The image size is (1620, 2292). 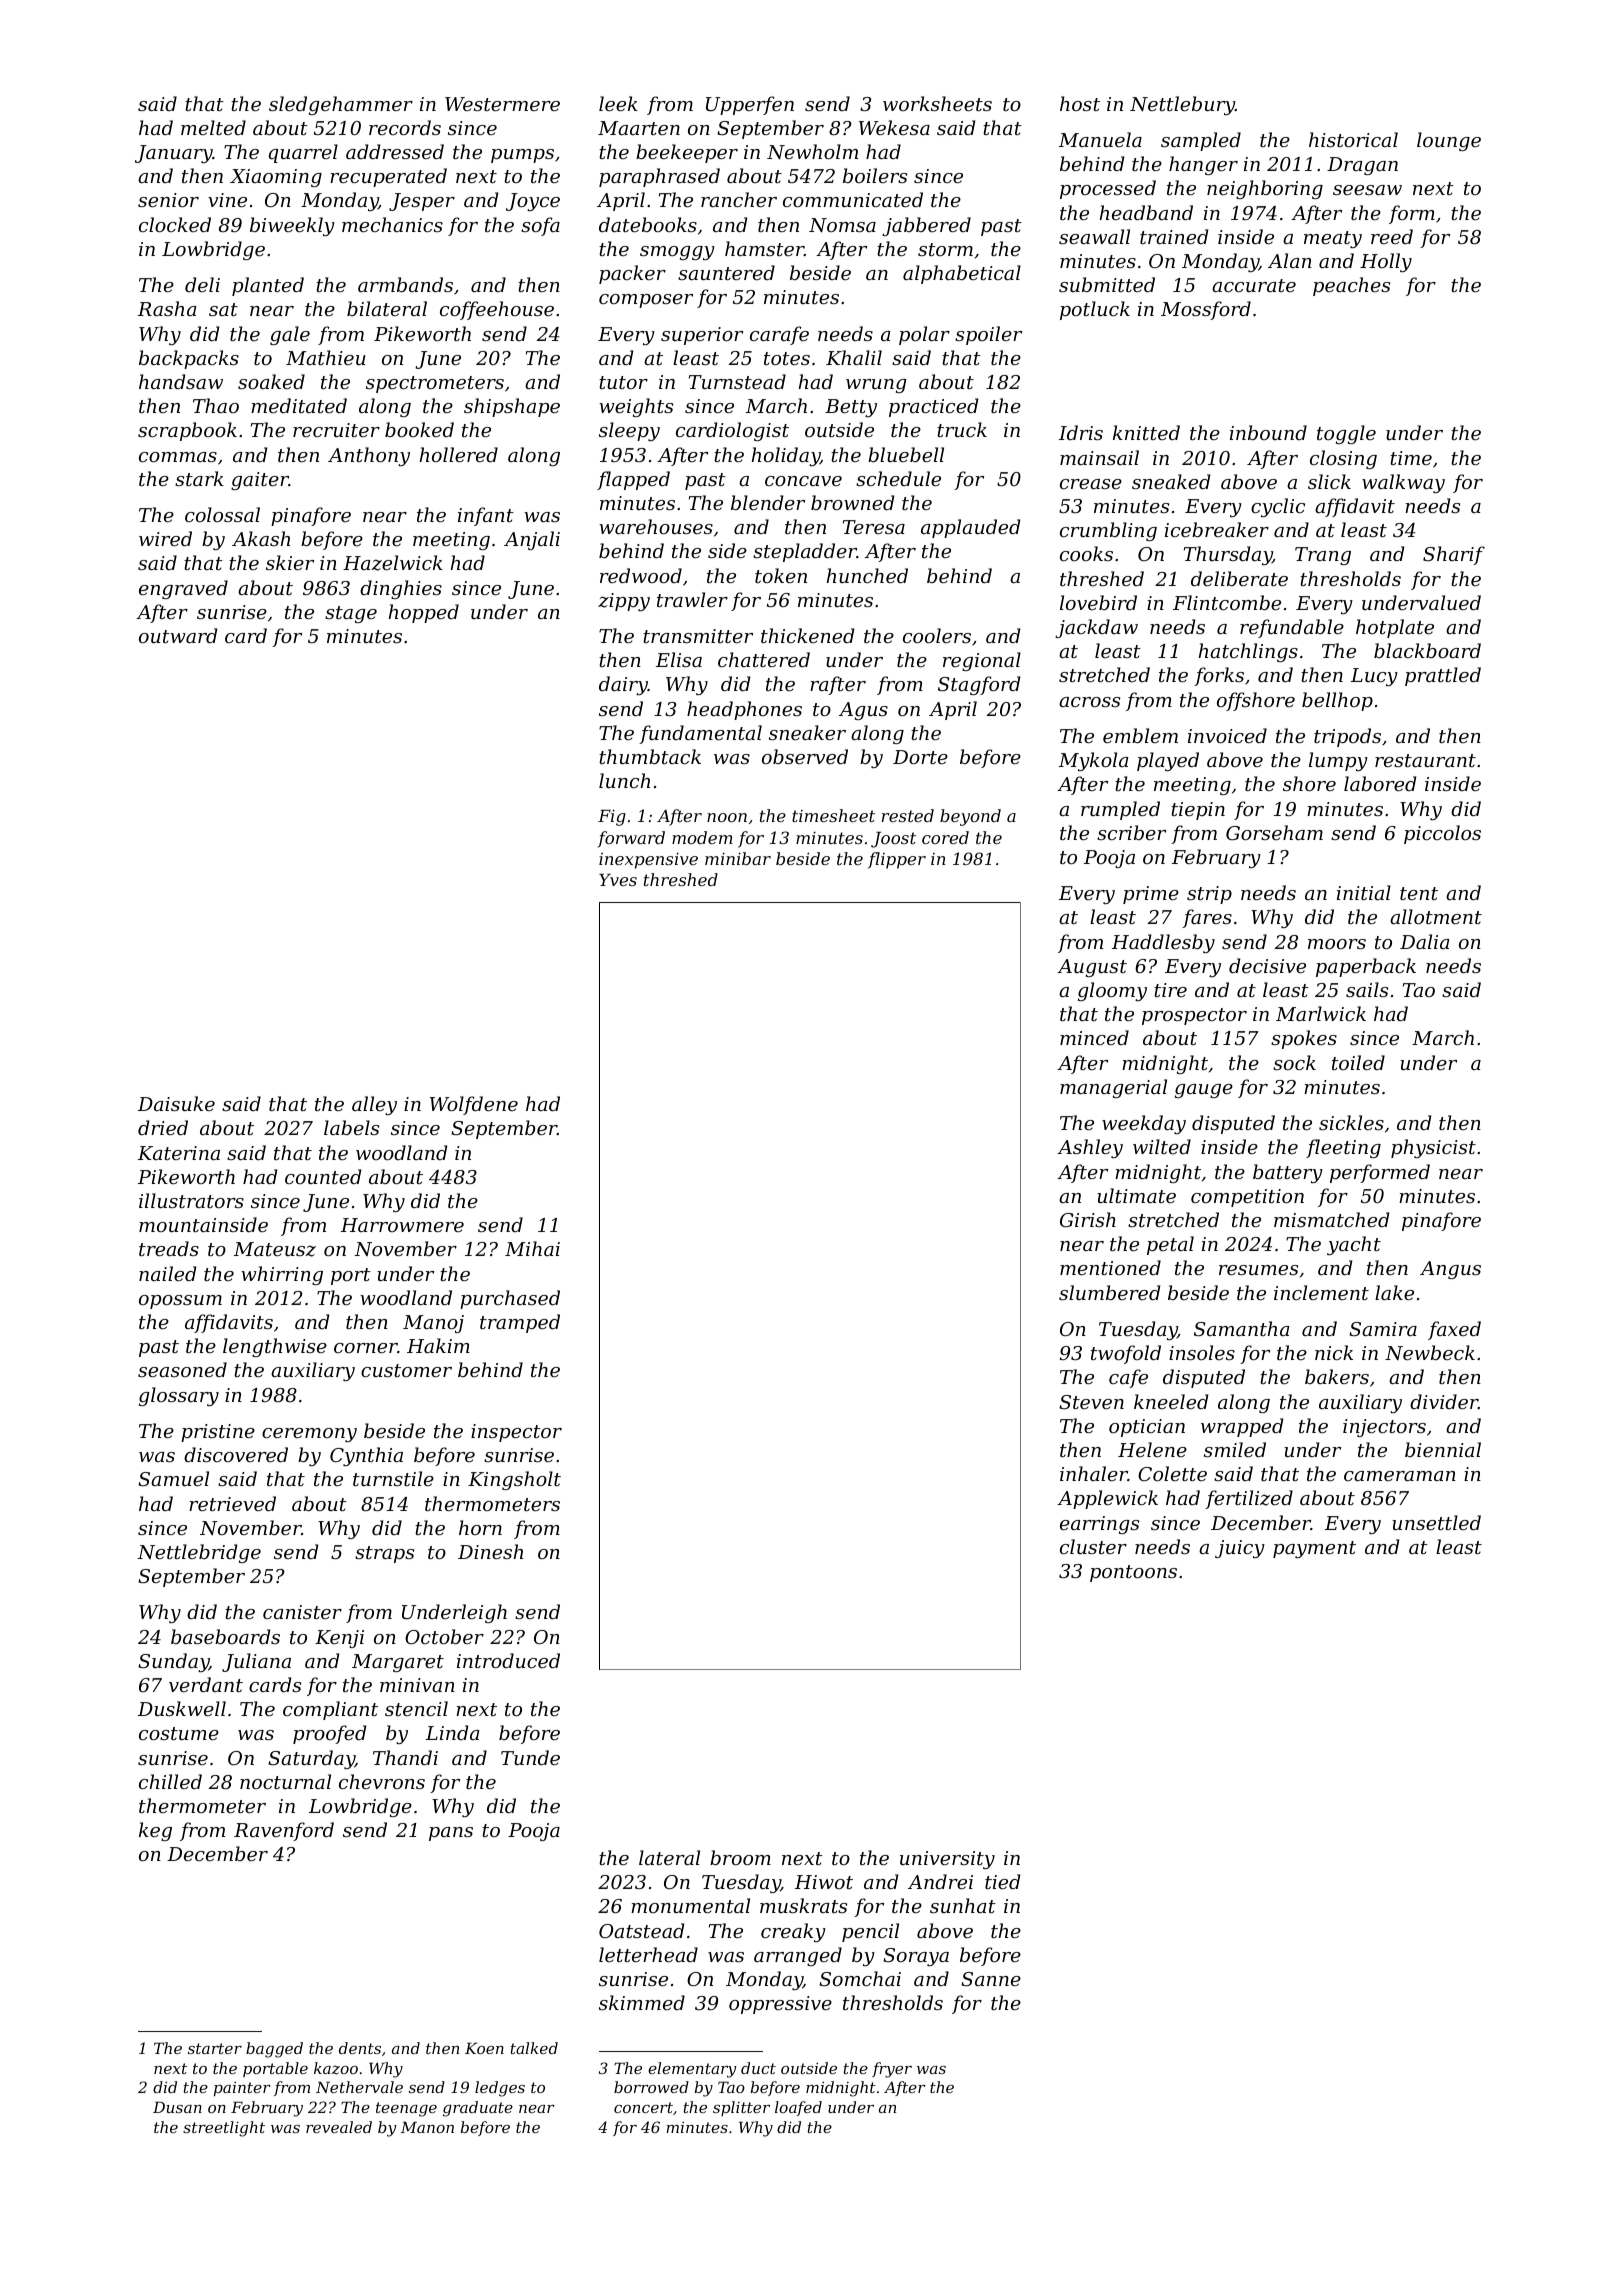 I want to click on Agus, so click(x=863, y=711).
